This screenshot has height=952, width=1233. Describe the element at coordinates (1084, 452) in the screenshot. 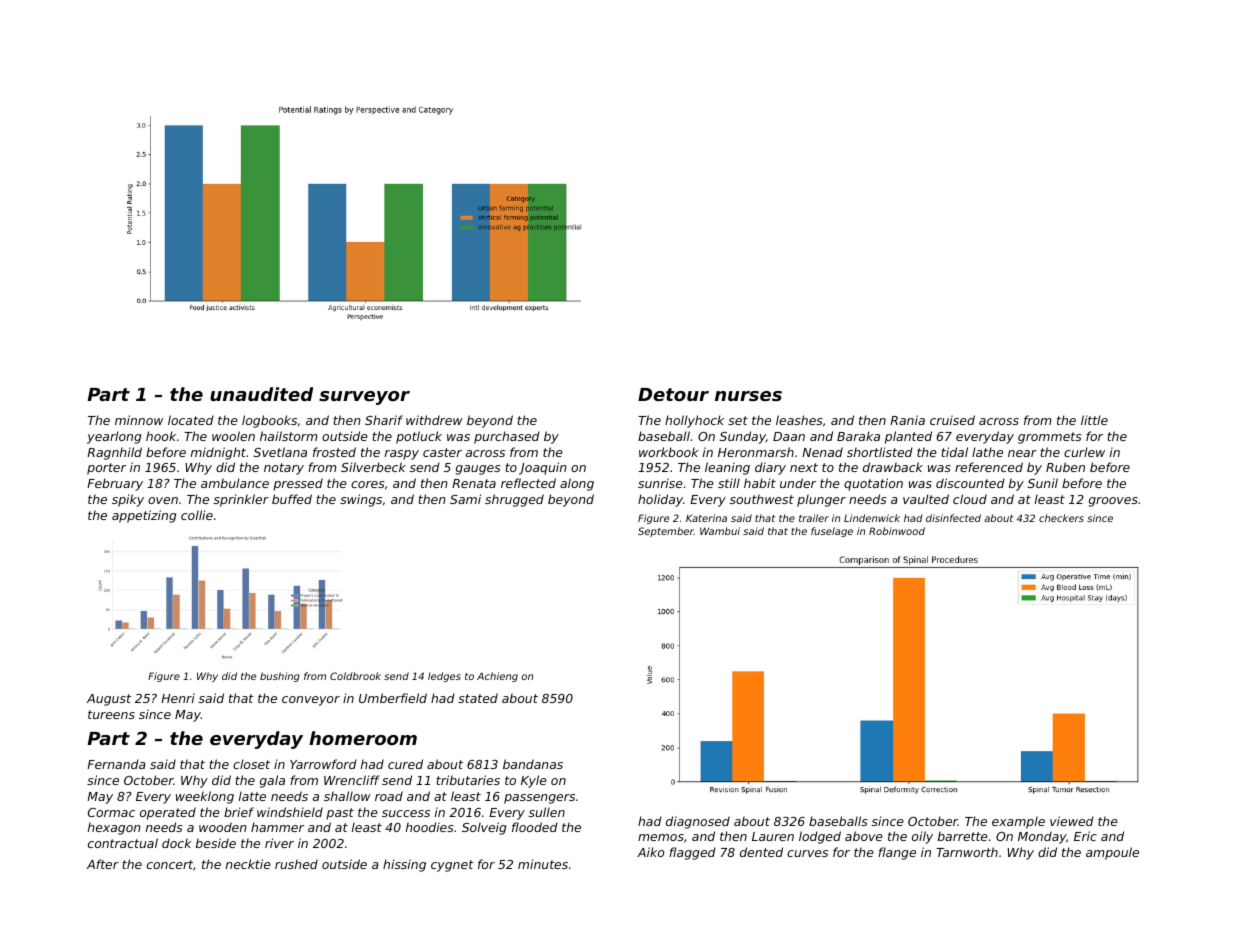

I see `curlew` at that location.
